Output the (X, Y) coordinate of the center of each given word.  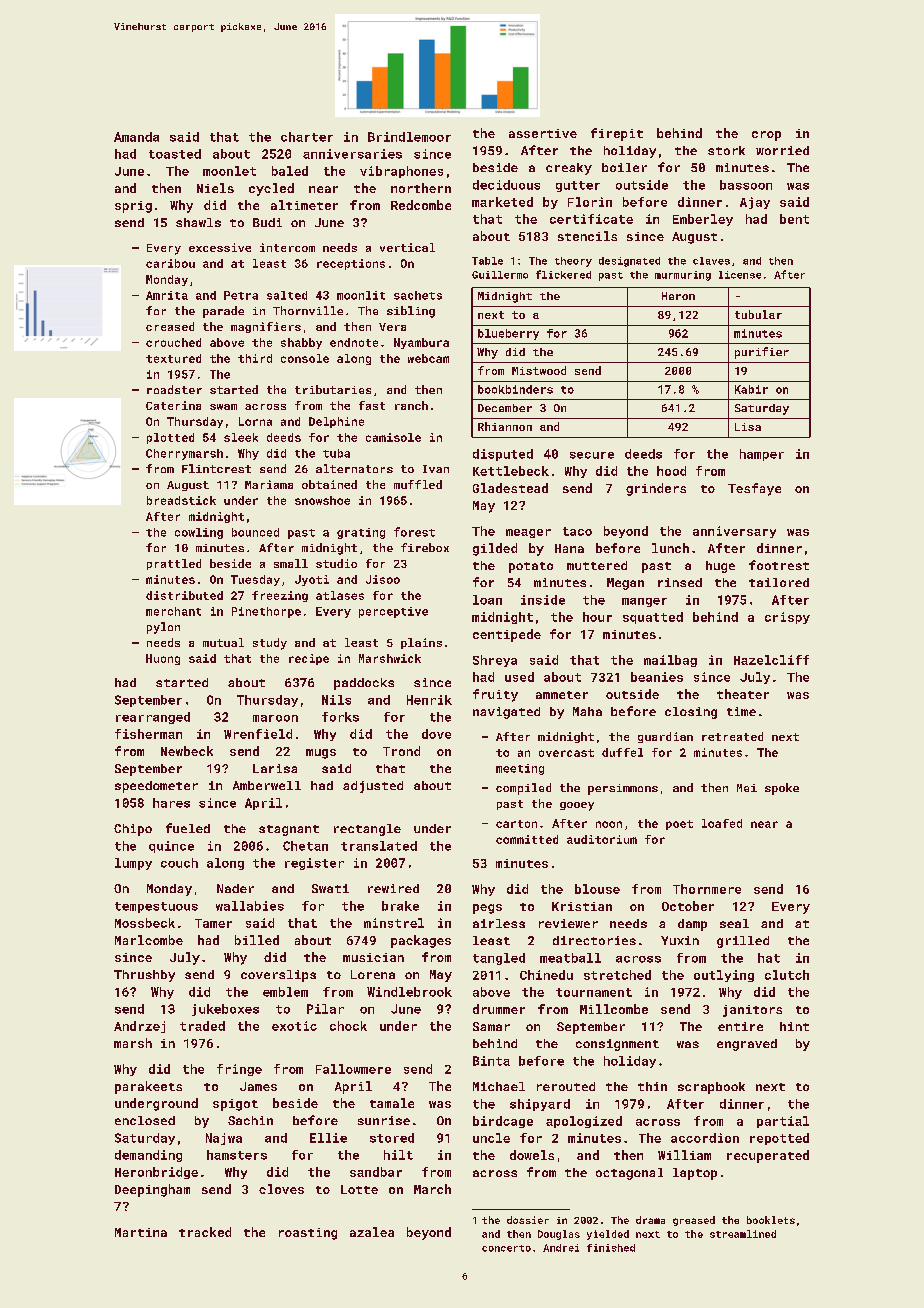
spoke (782, 789)
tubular (758, 314)
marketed (502, 202)
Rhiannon (505, 426)
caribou (170, 263)
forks (340, 717)
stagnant (289, 830)
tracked (205, 1232)
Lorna (255, 421)
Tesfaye (754, 489)
